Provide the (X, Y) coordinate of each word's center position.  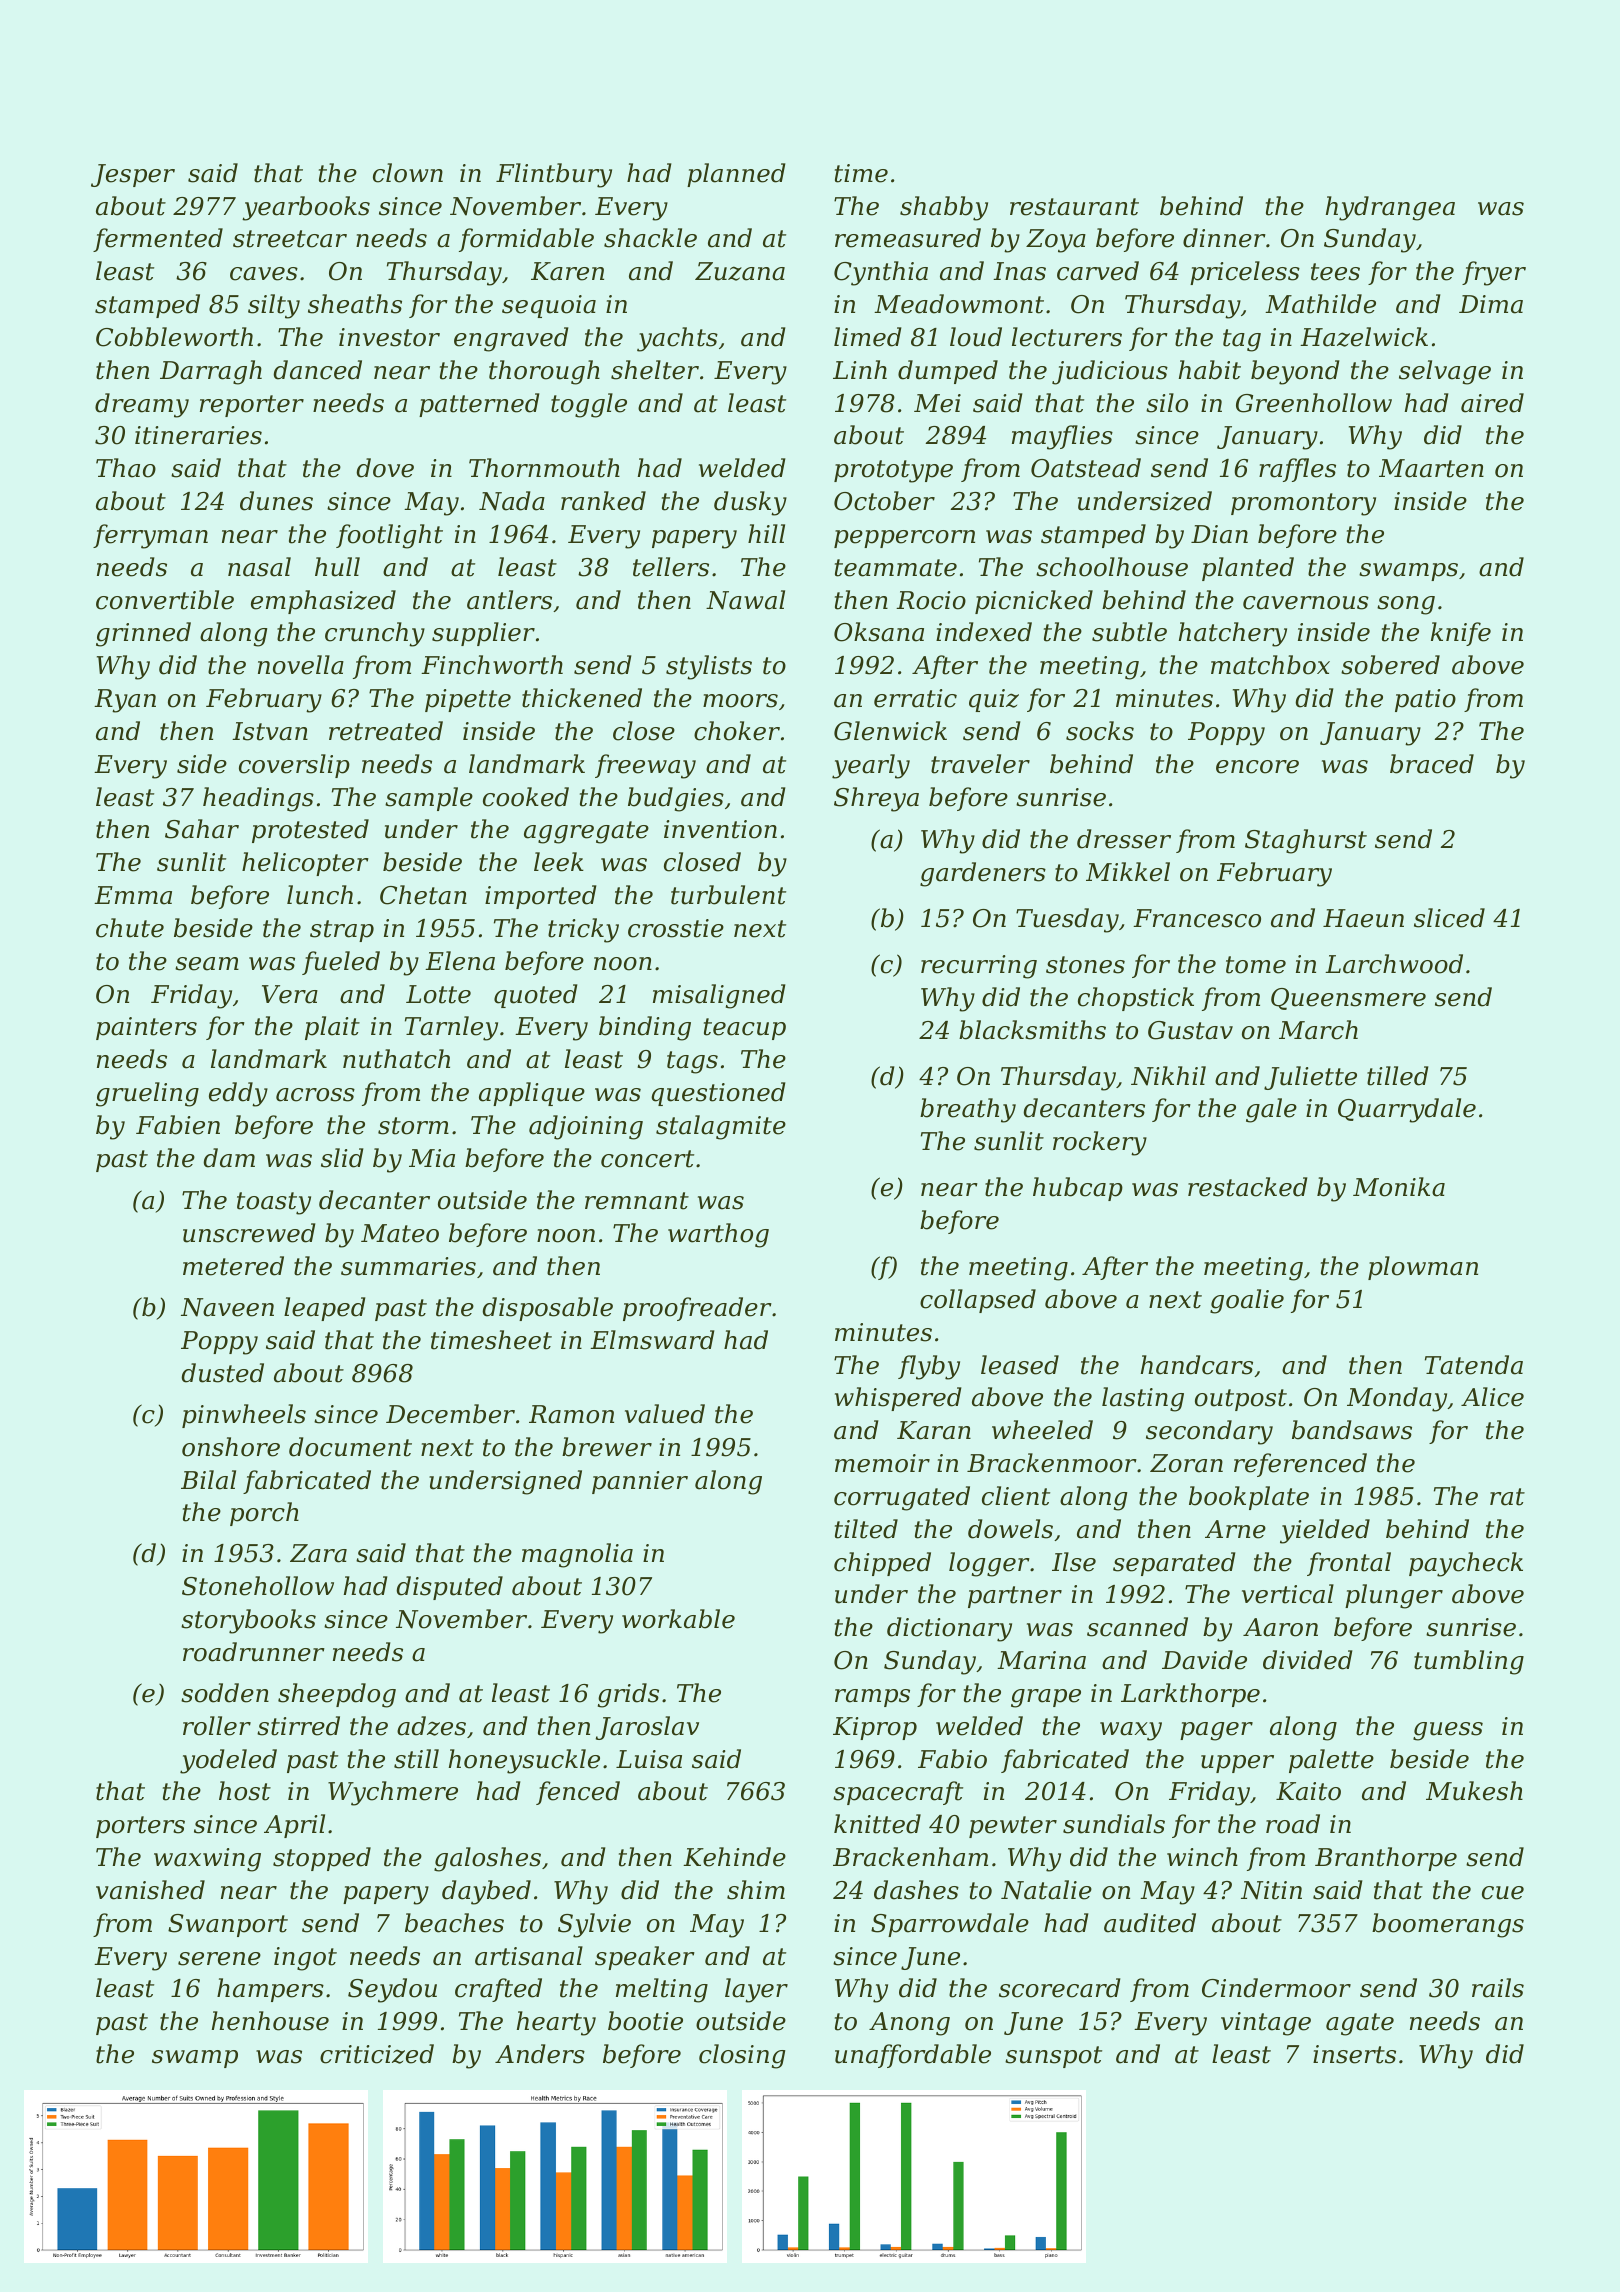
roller (217, 1726)
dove (385, 468)
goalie (1247, 1301)
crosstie (676, 928)
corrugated (902, 1498)
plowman (1423, 1268)
